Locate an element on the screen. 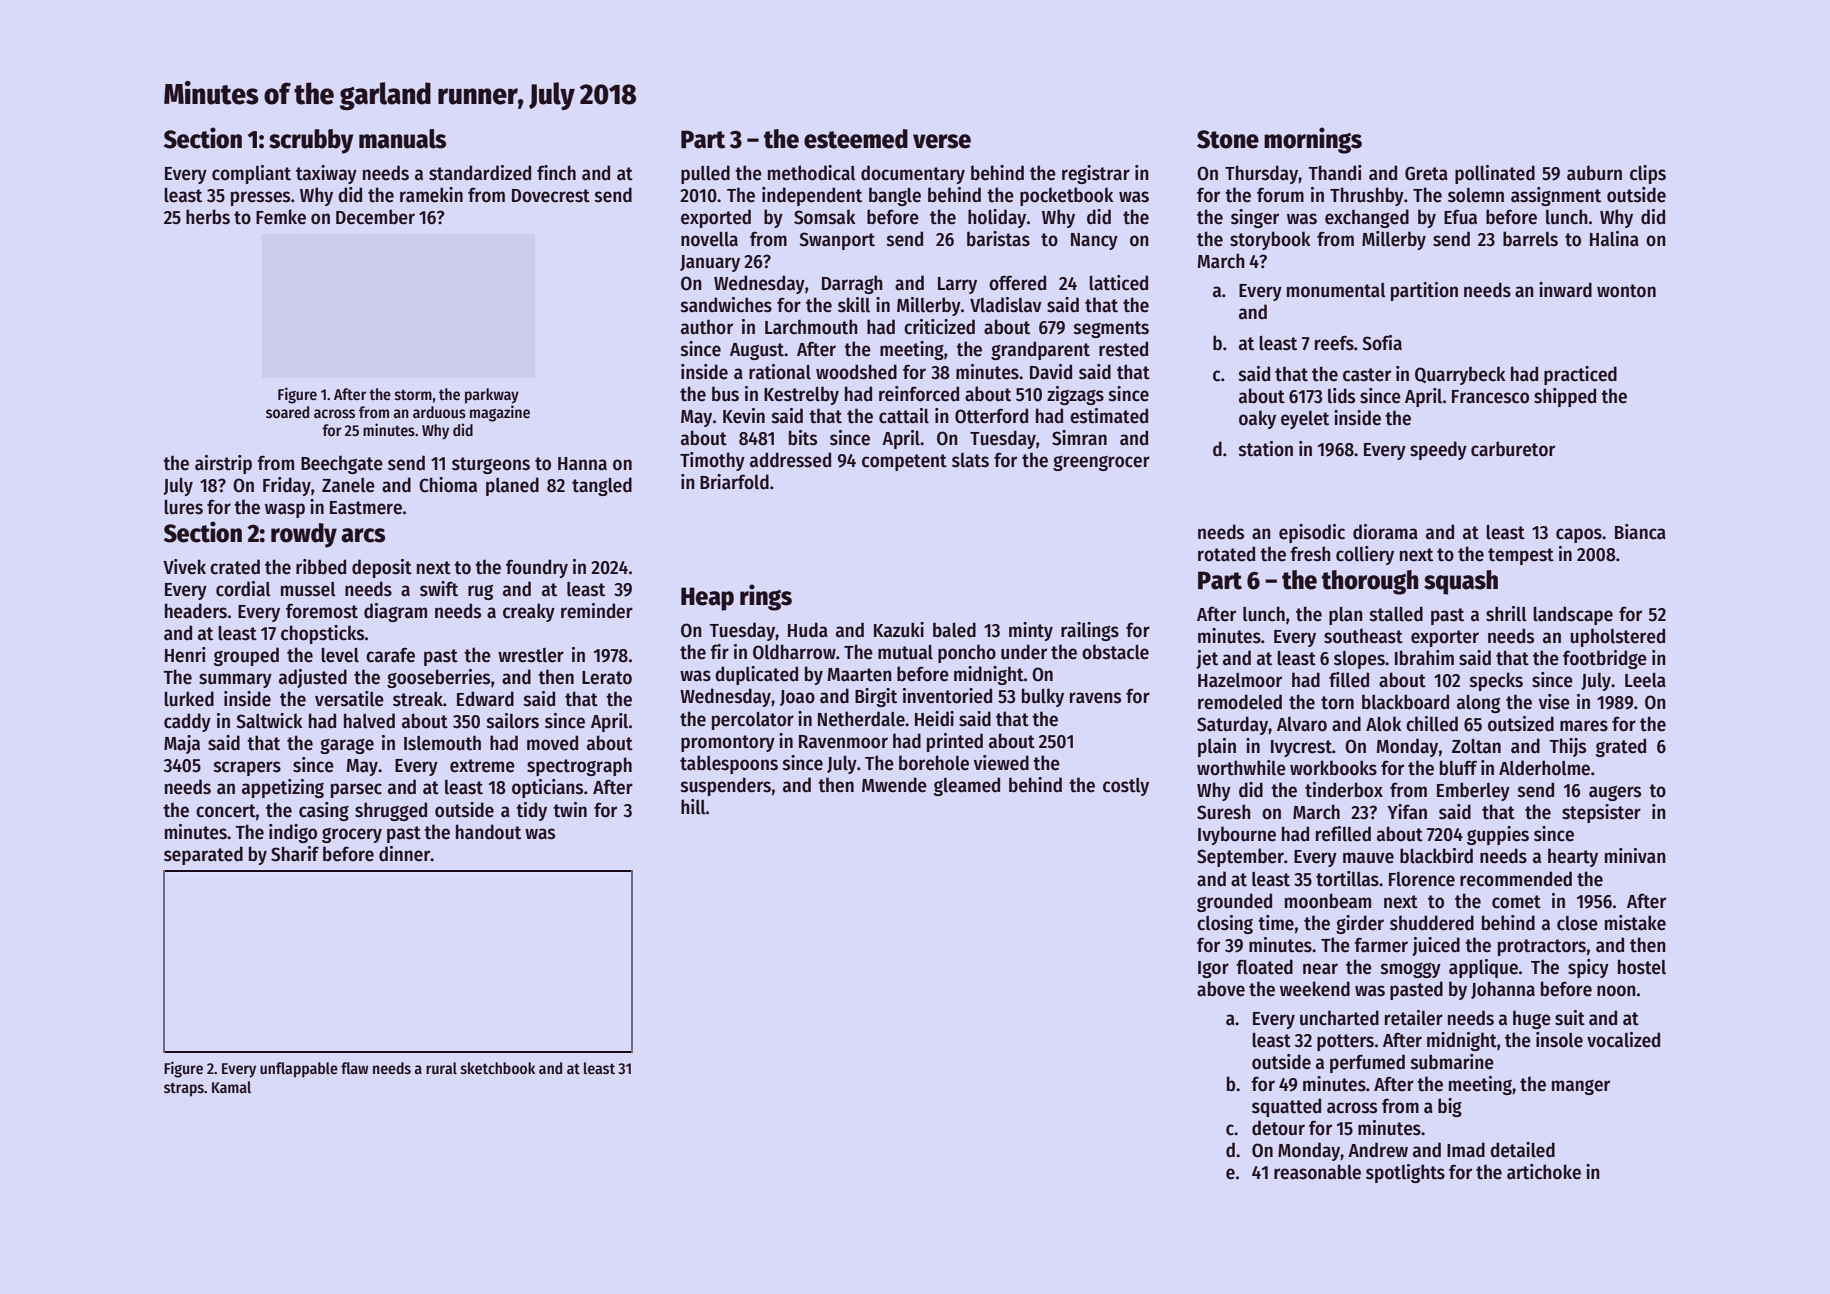 This screenshot has height=1294, width=1830. manuals is located at coordinates (402, 139).
